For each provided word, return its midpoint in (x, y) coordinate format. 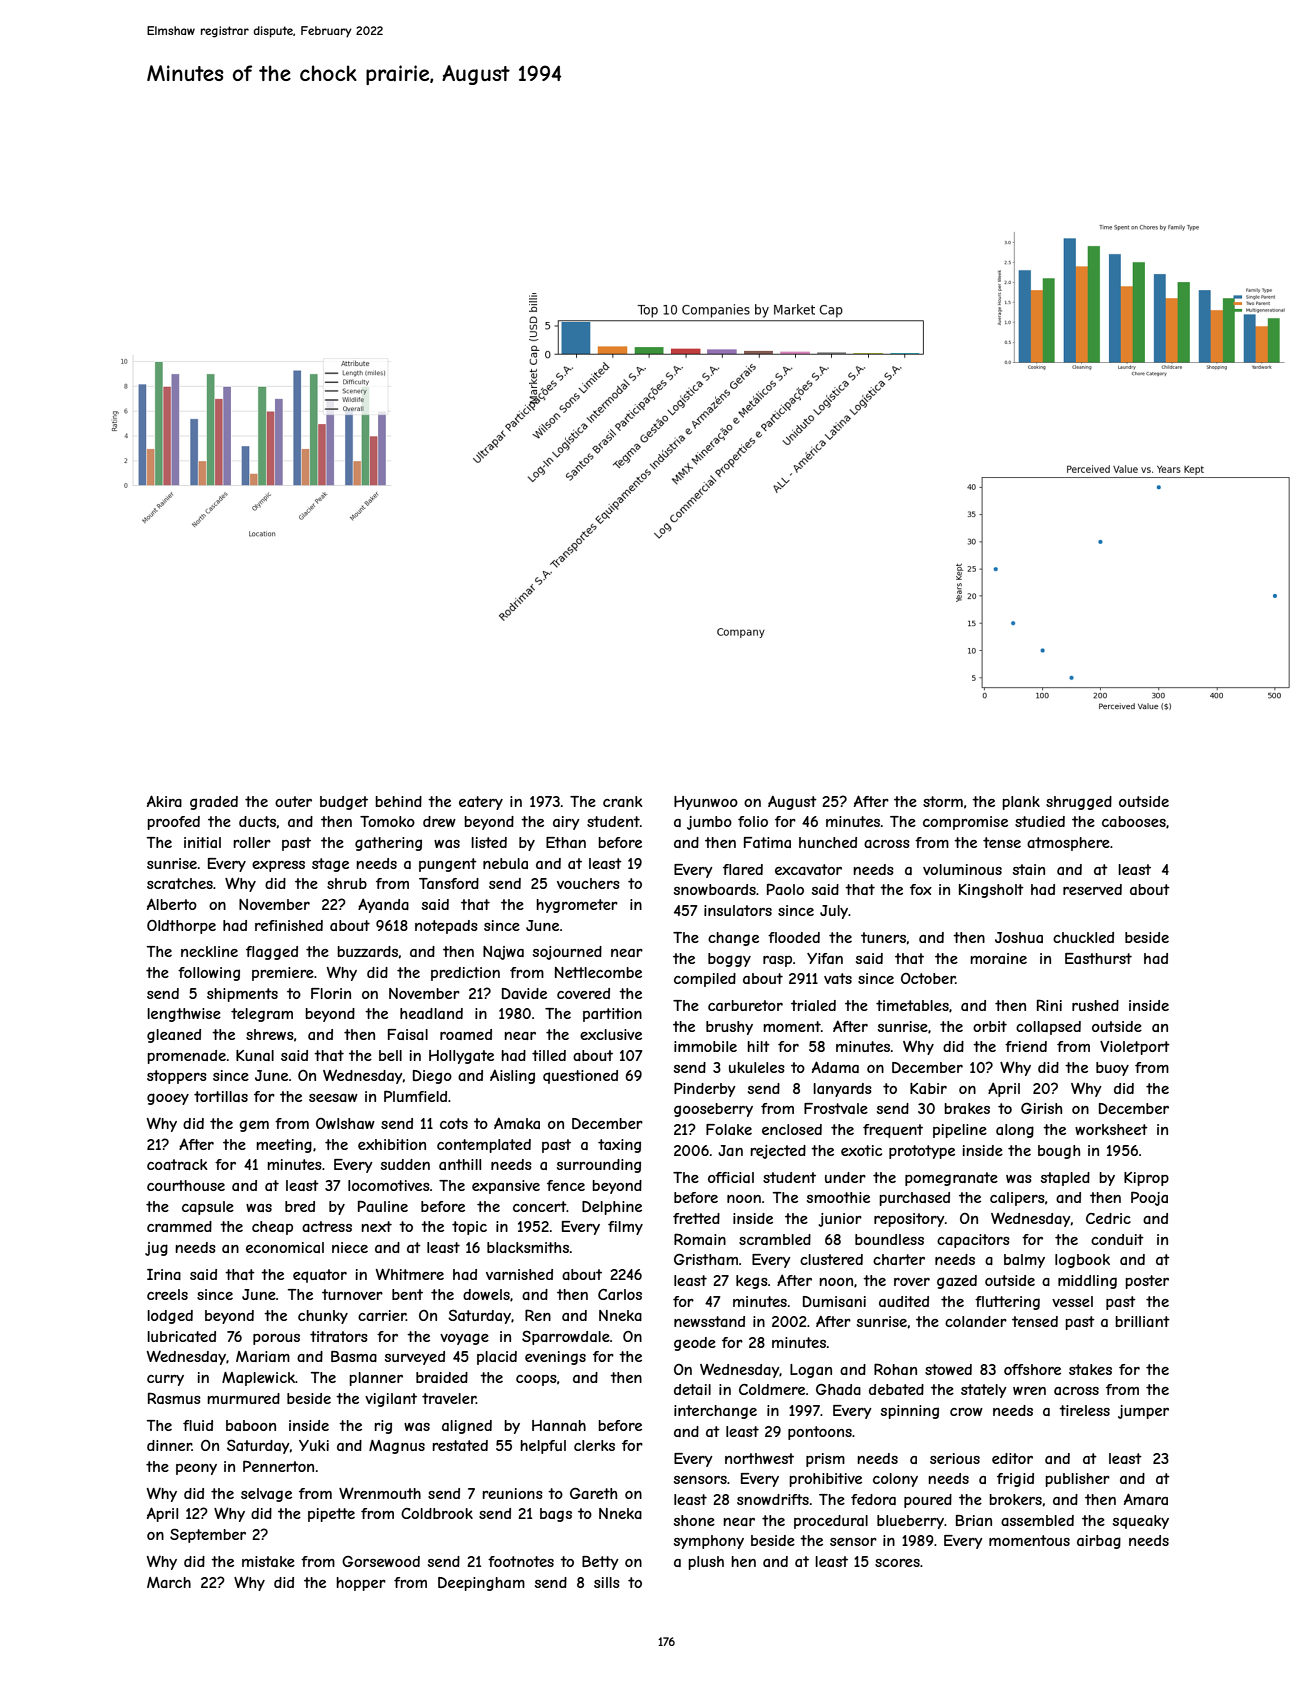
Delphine (612, 1208)
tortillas (221, 1096)
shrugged (1079, 803)
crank (623, 801)
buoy (1112, 1069)
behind (398, 801)
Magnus (397, 1447)
